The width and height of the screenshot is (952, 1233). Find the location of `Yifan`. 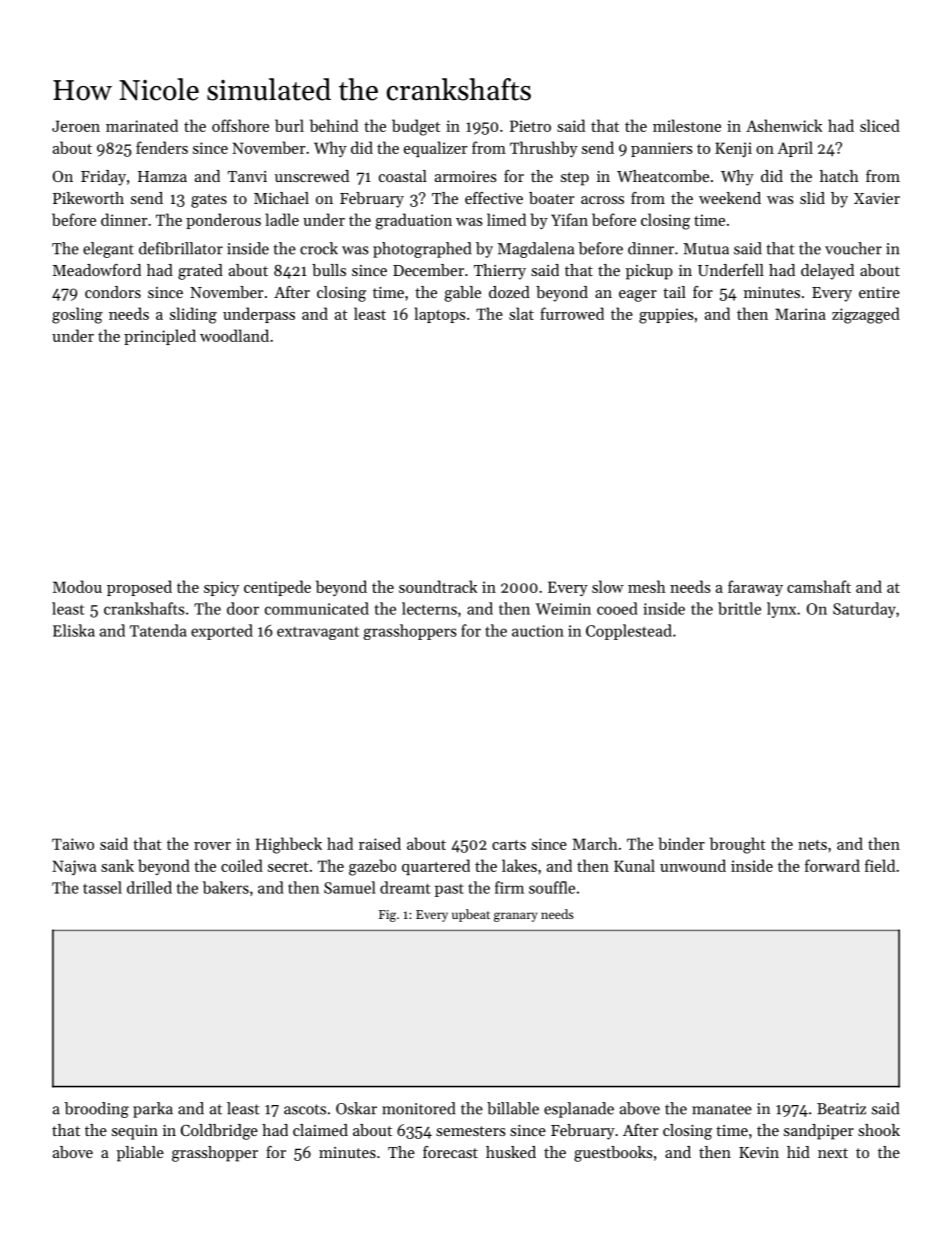

Yifan is located at coordinates (569, 219).
